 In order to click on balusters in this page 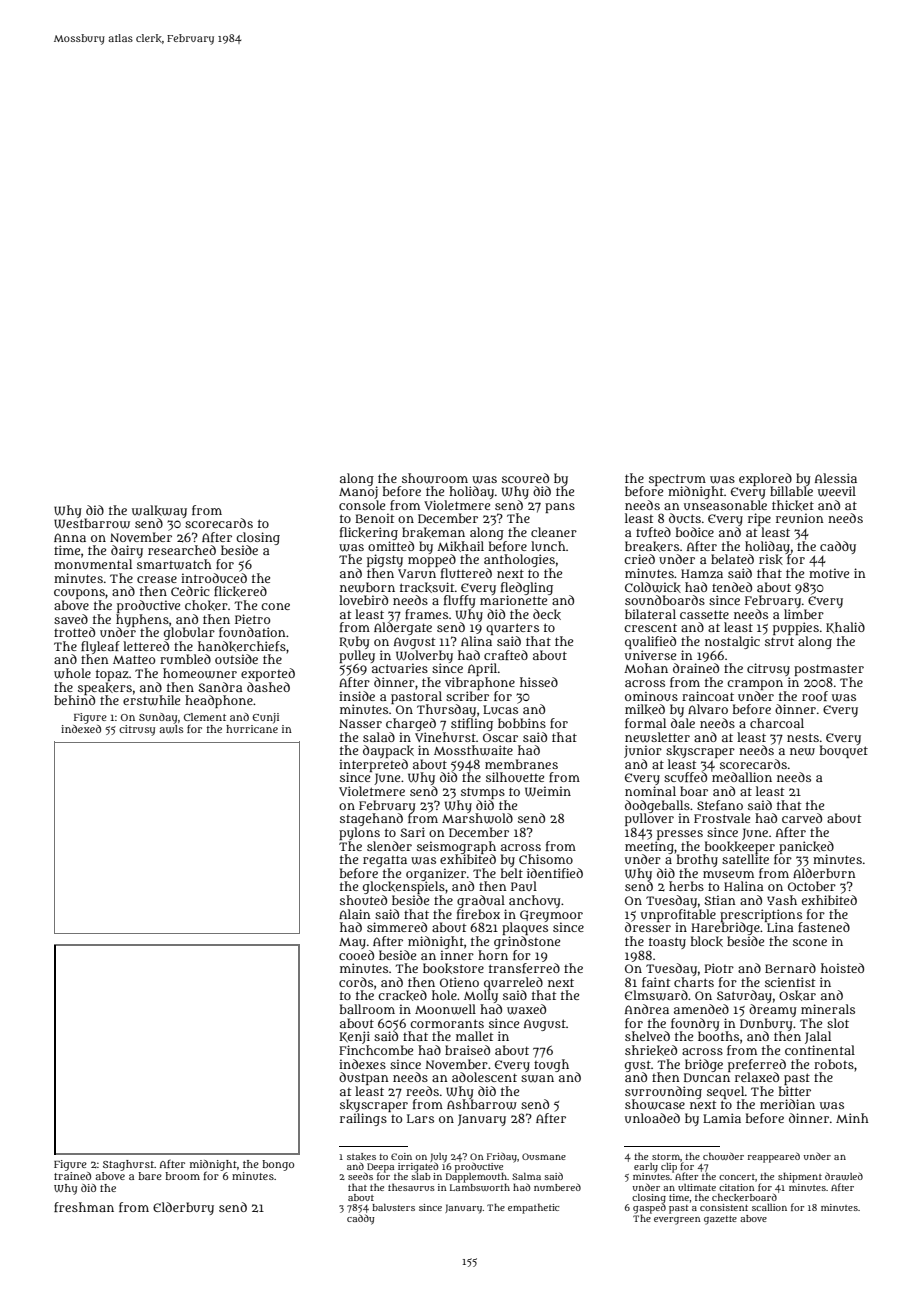, I will do `click(393, 1207)`.
